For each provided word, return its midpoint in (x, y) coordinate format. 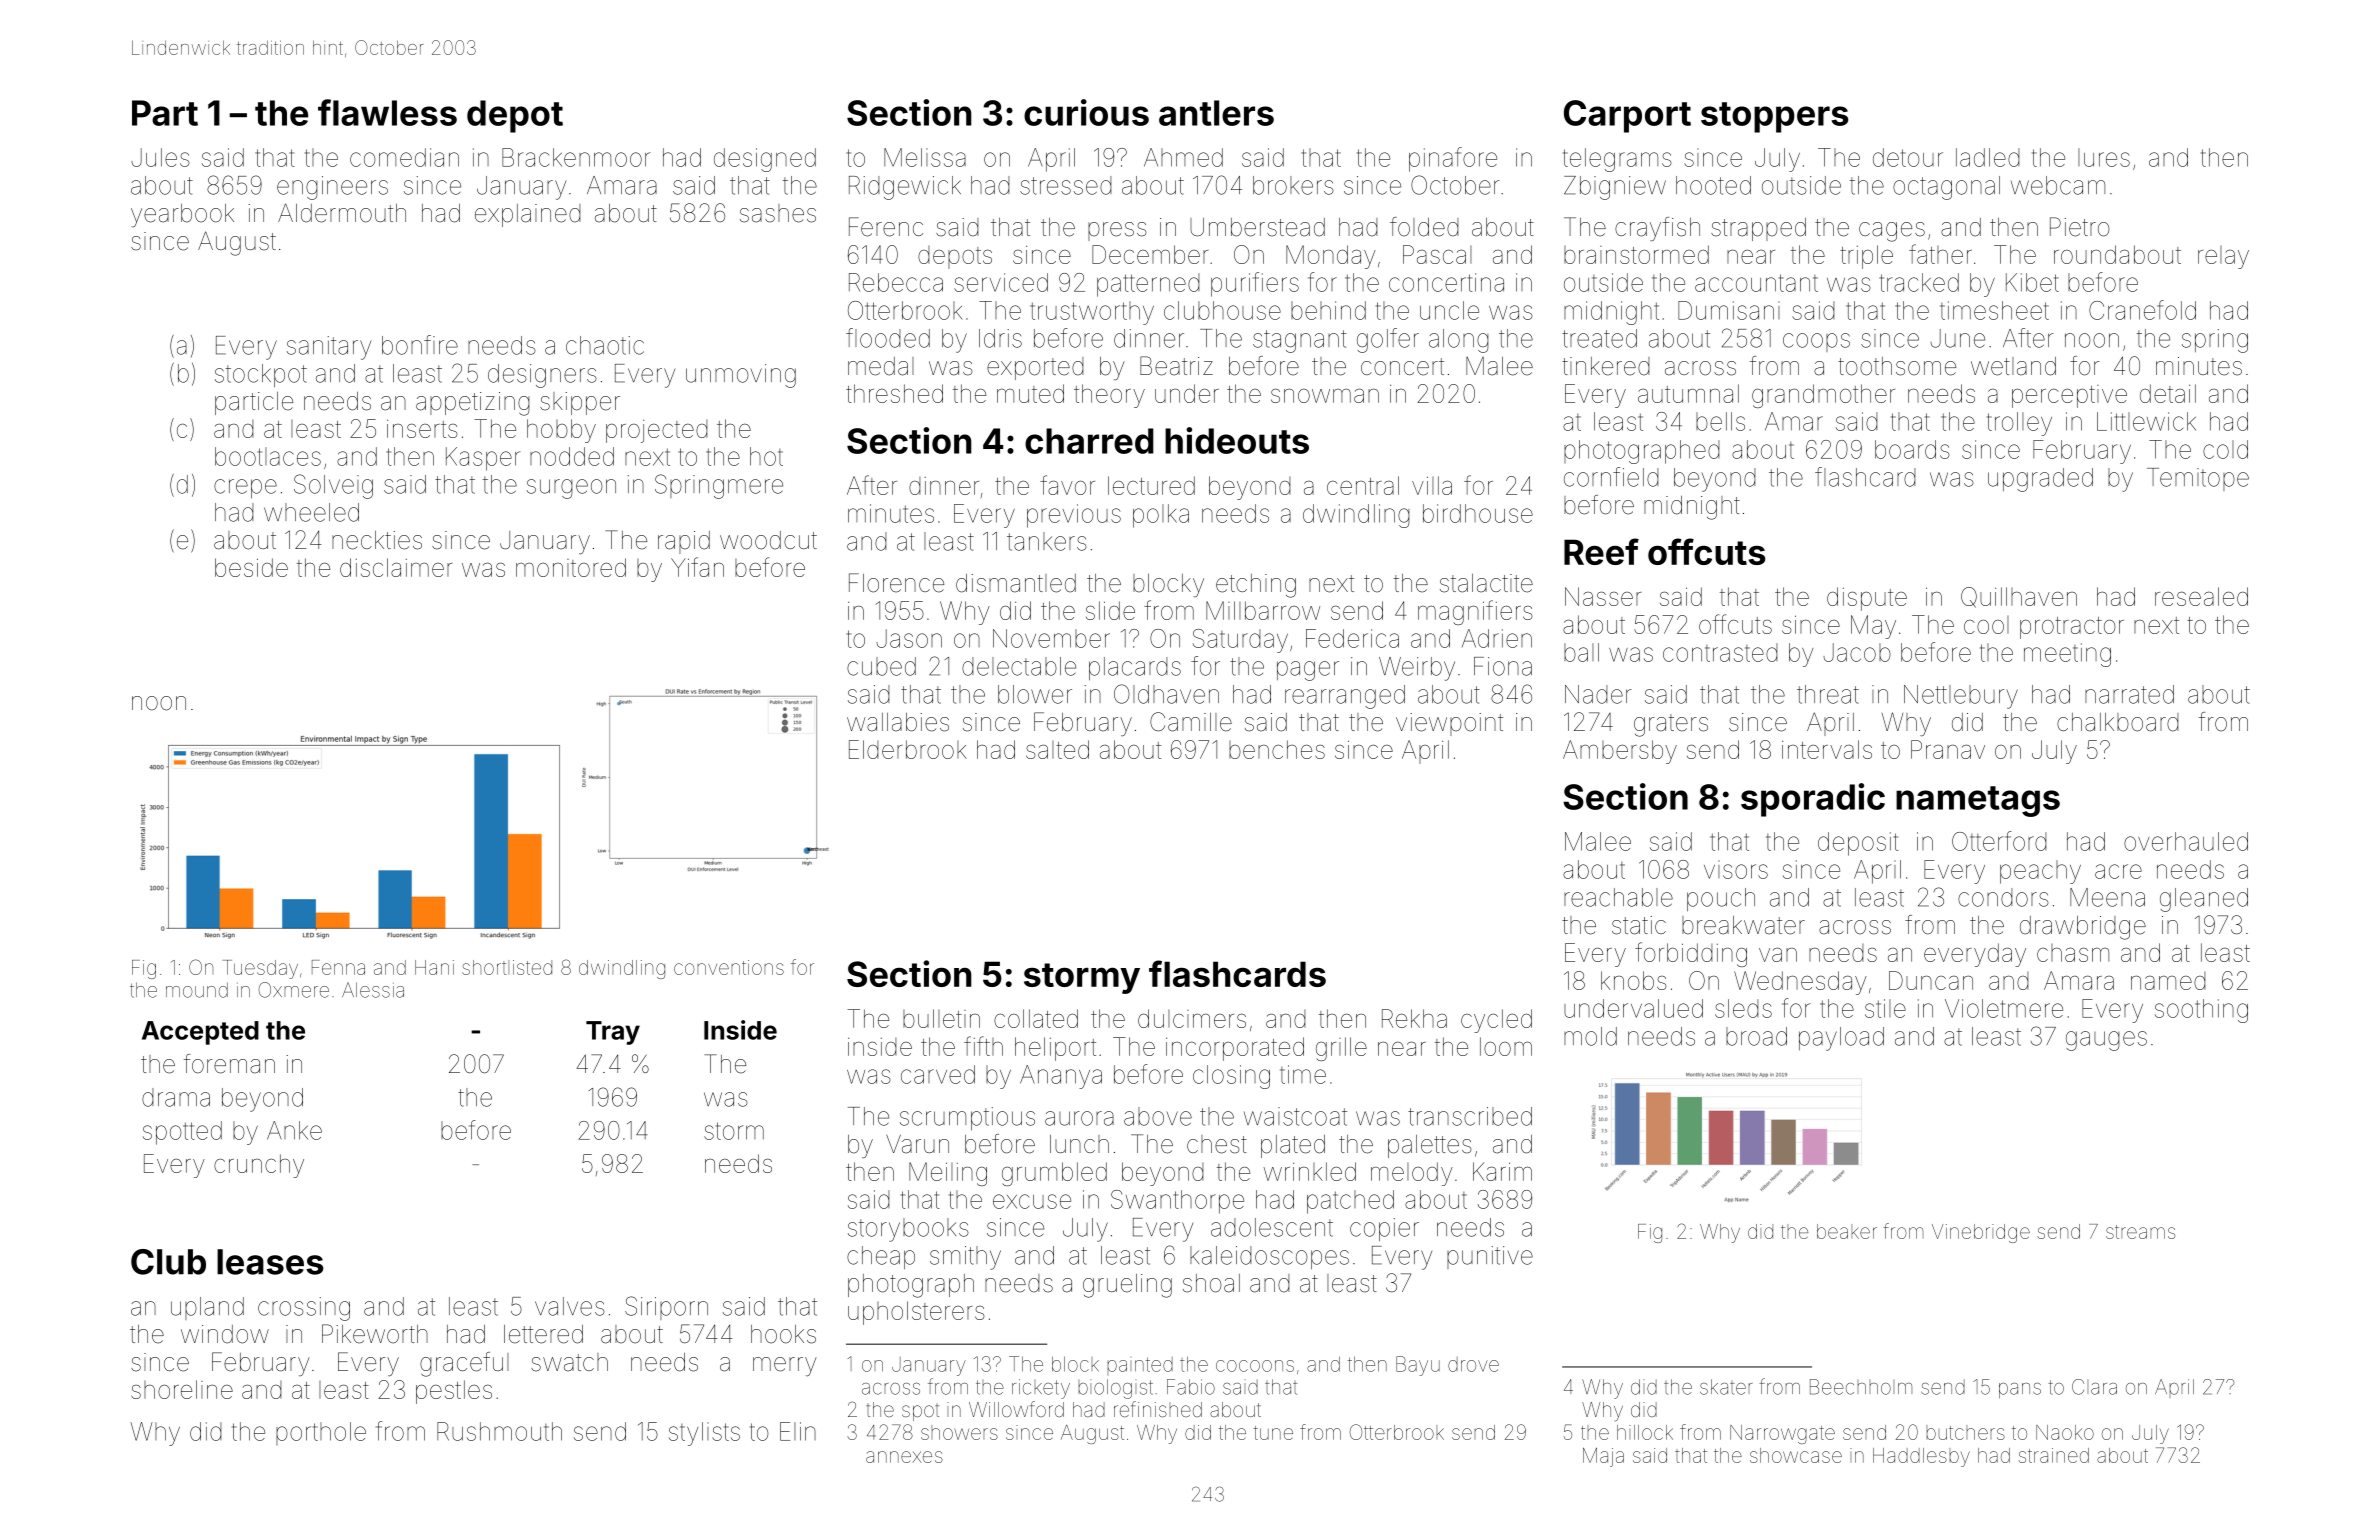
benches (1277, 749)
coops (1816, 342)
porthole (321, 1433)
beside (251, 567)
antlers (1216, 113)
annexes (904, 1457)
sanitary (329, 348)
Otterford (1999, 841)
